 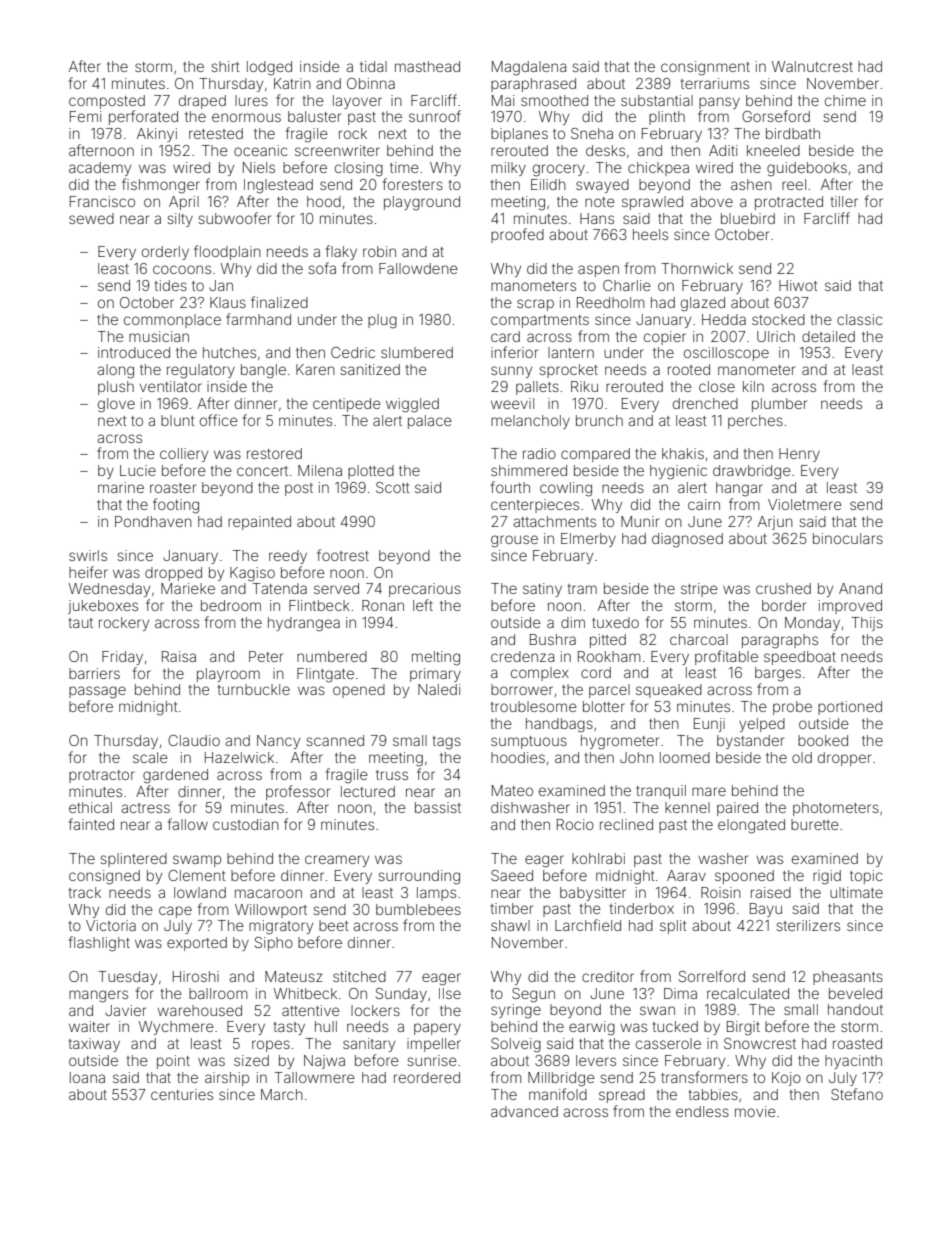 I want to click on slumbered, so click(x=417, y=352).
